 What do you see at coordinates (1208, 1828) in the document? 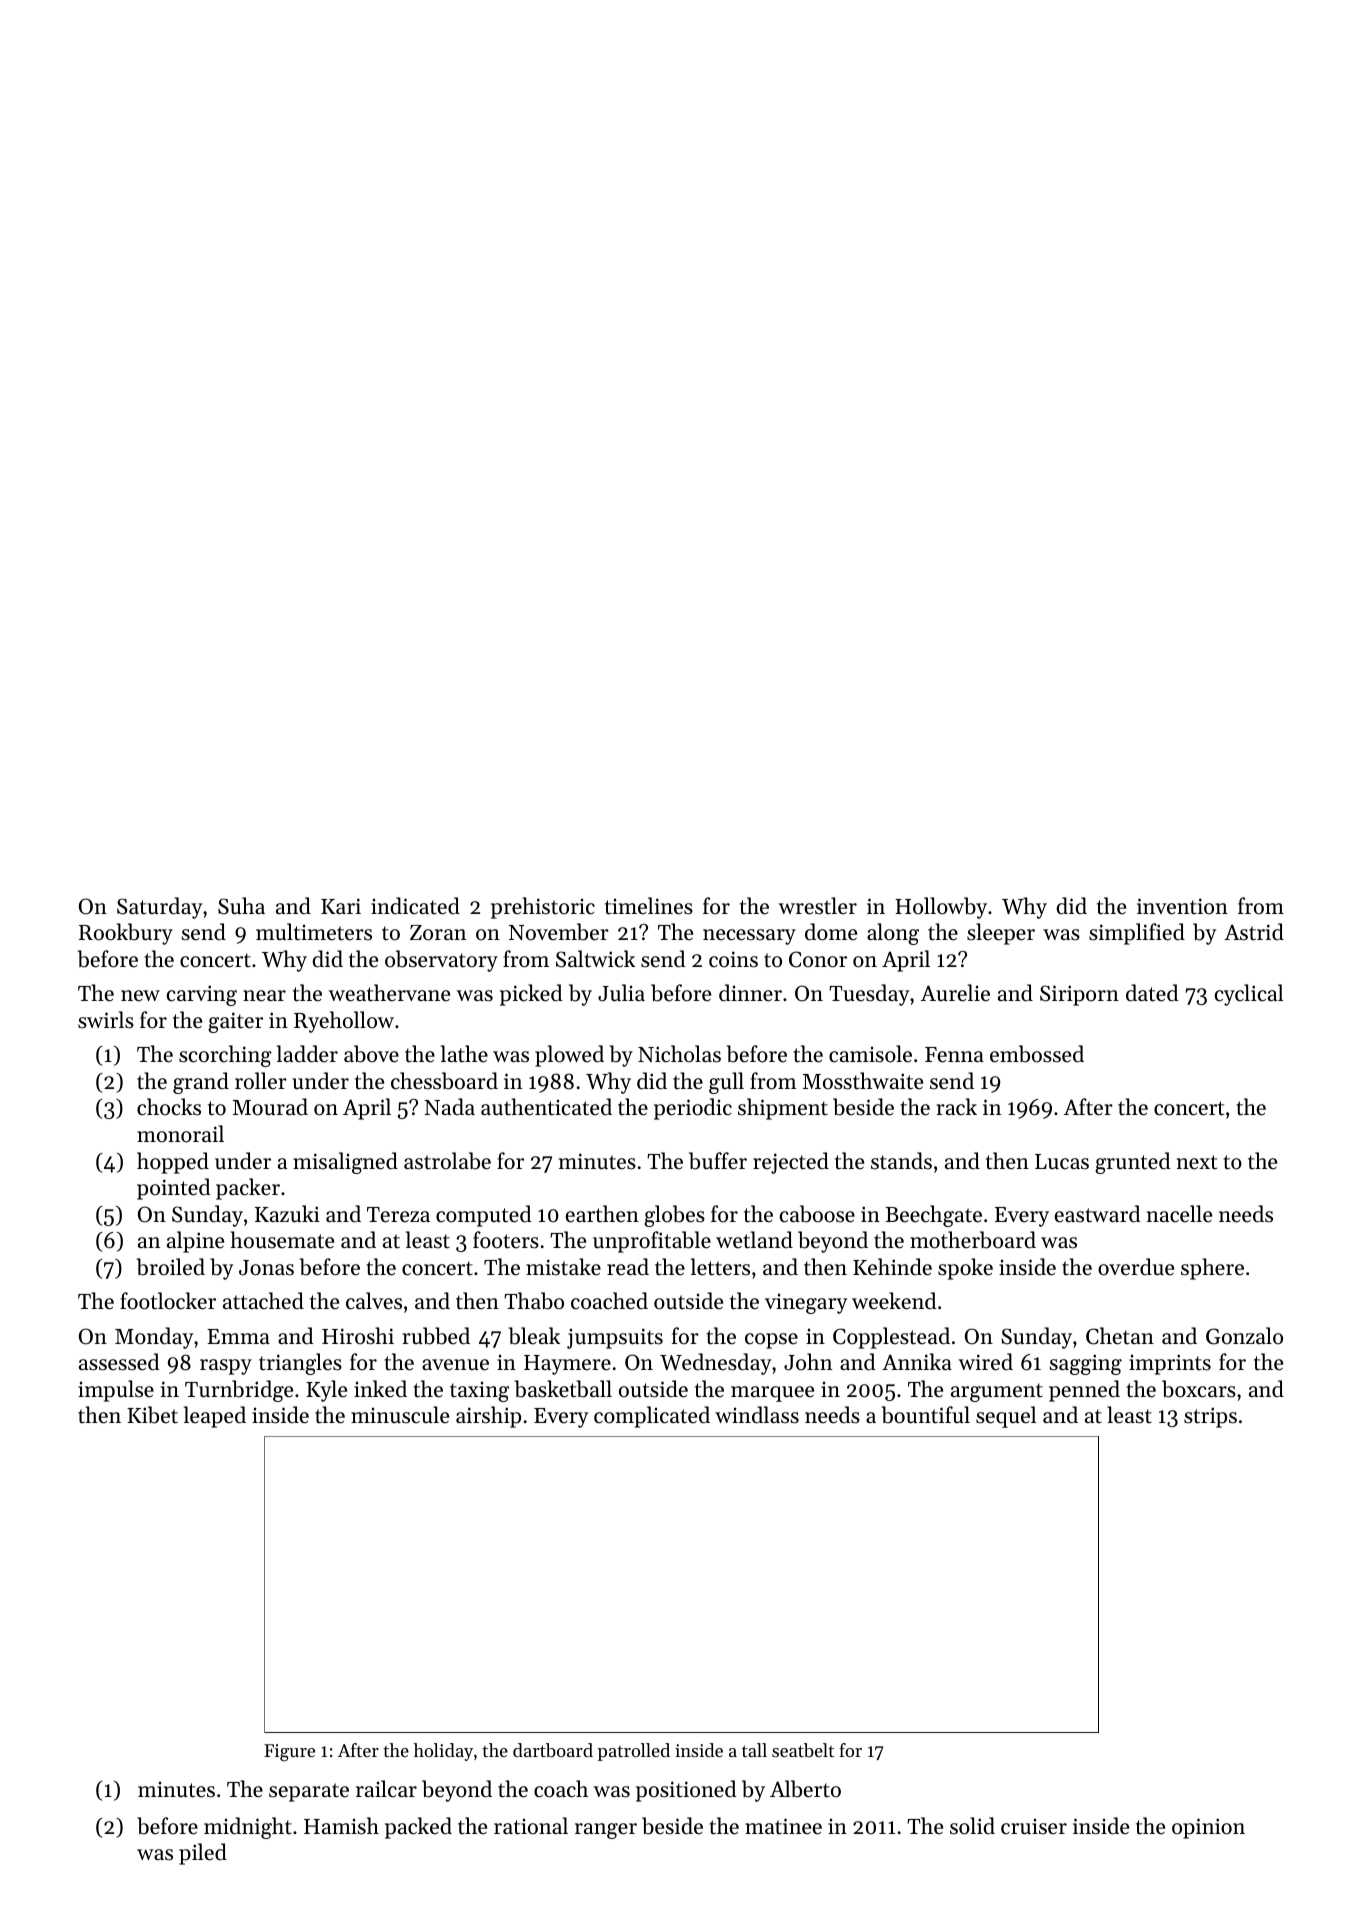
I see `opinion` at bounding box center [1208, 1828].
